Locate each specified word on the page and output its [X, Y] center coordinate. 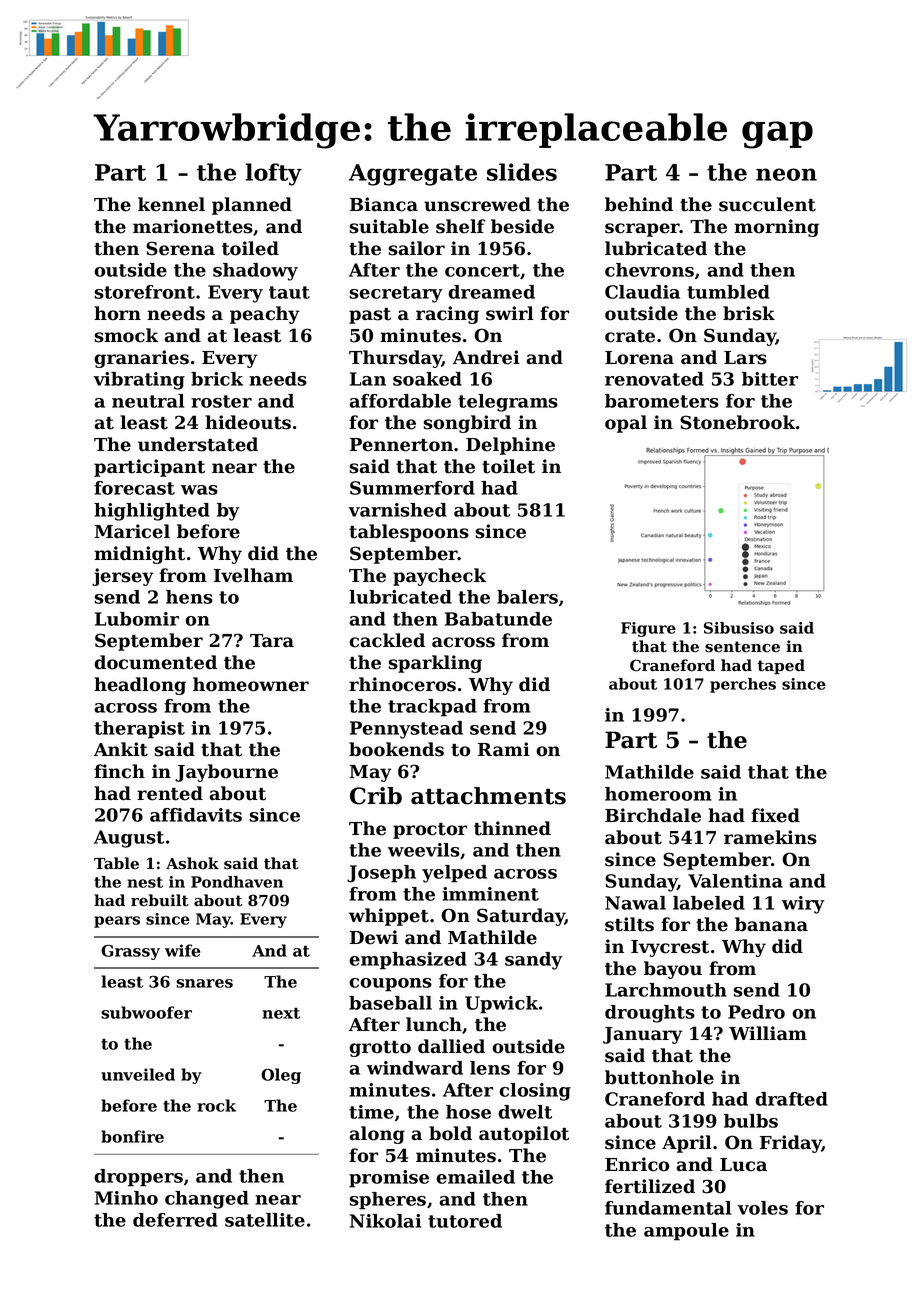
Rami [504, 749]
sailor [416, 248]
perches [743, 685]
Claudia [642, 292]
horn [117, 313]
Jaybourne [226, 773]
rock [216, 1105]
